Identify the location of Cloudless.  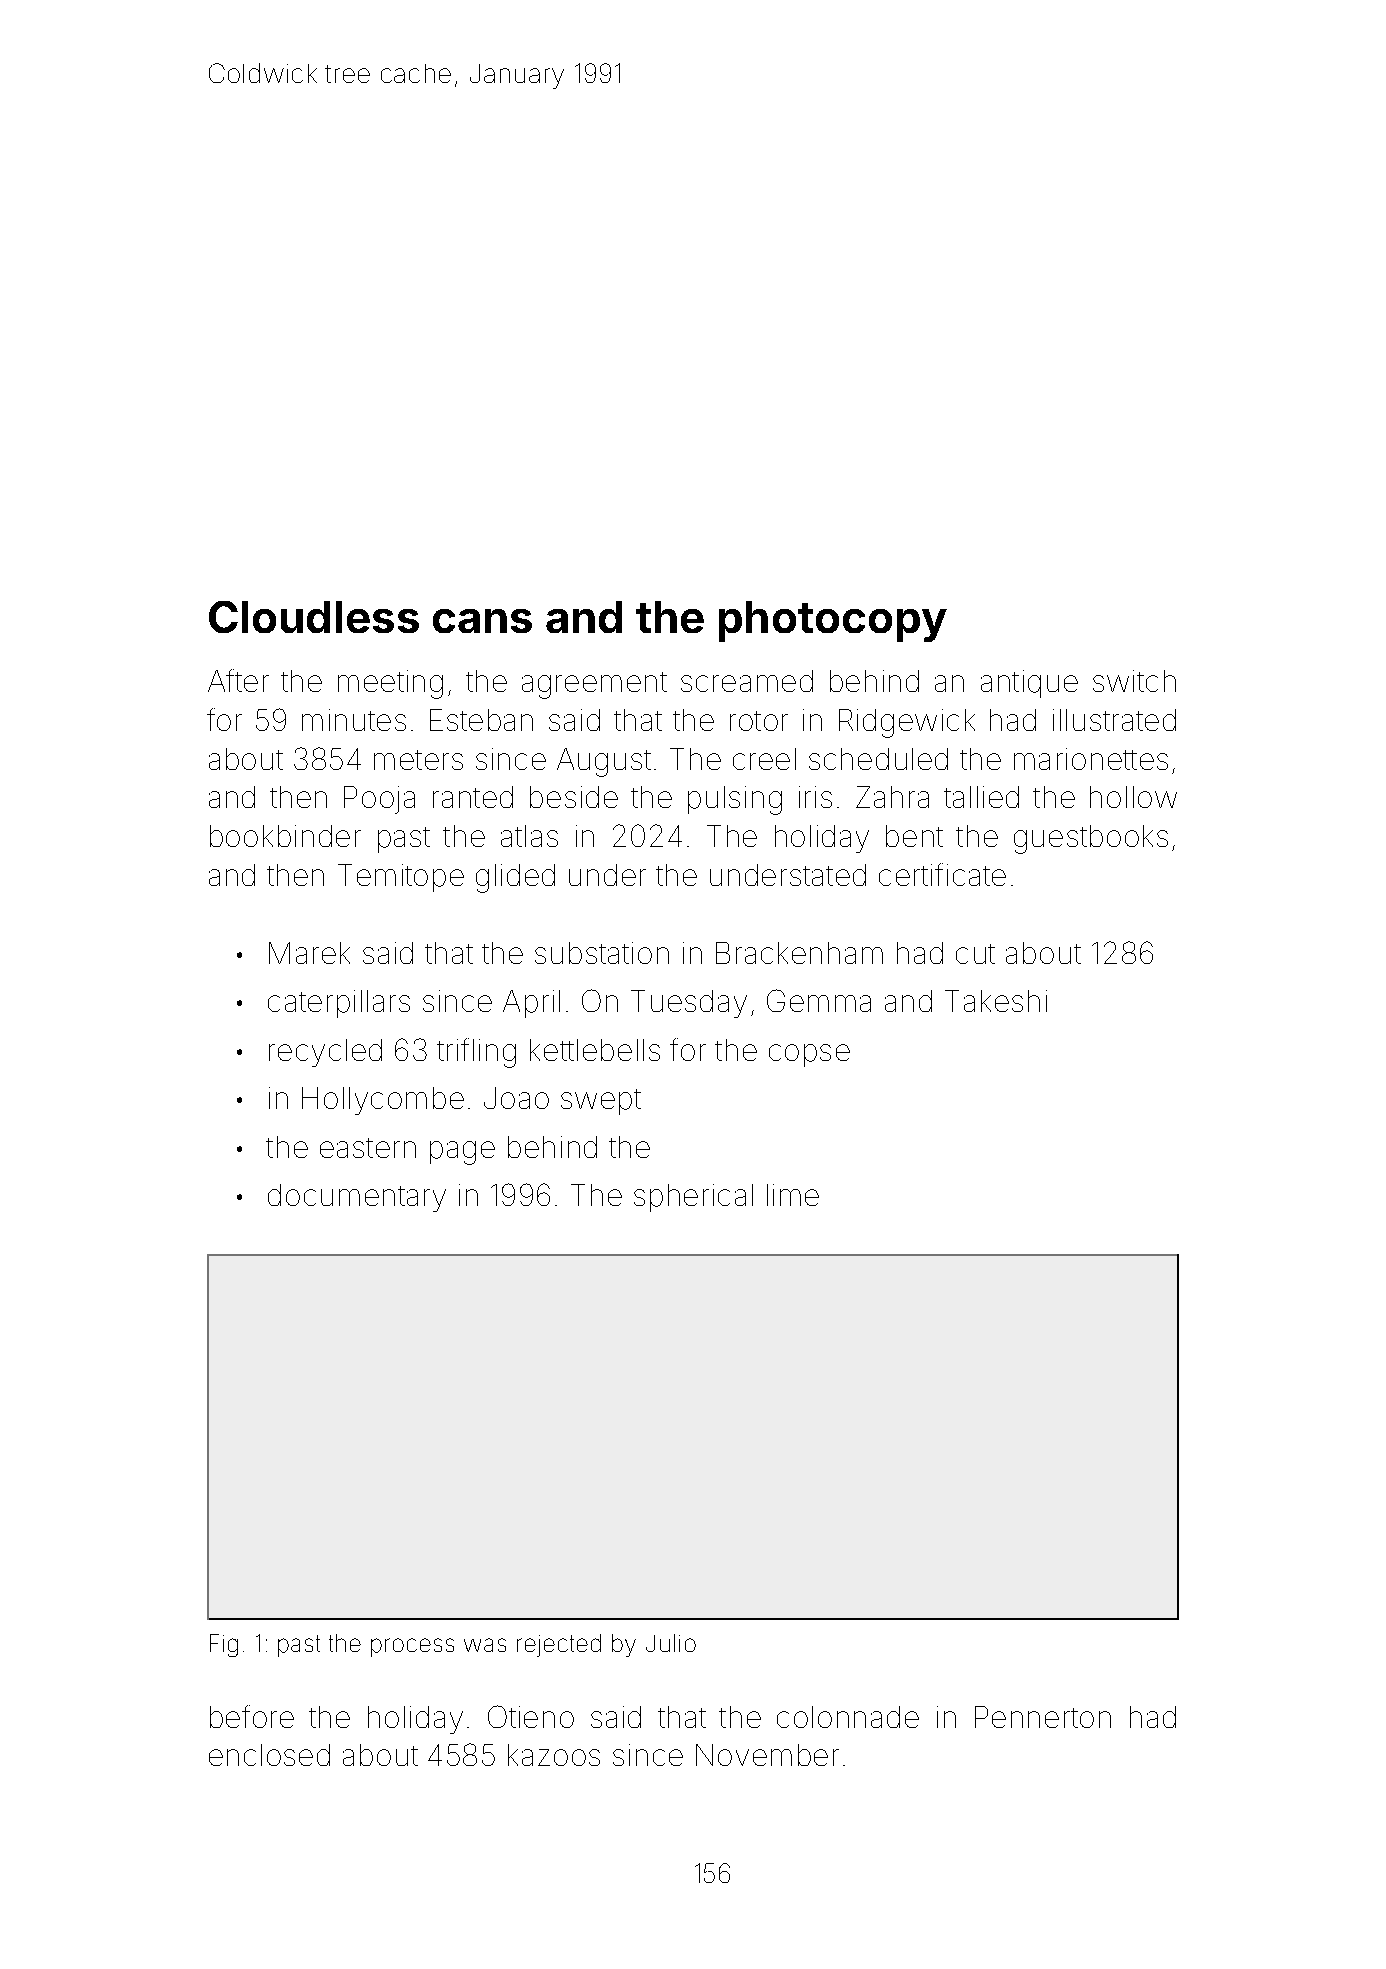
(314, 617).
